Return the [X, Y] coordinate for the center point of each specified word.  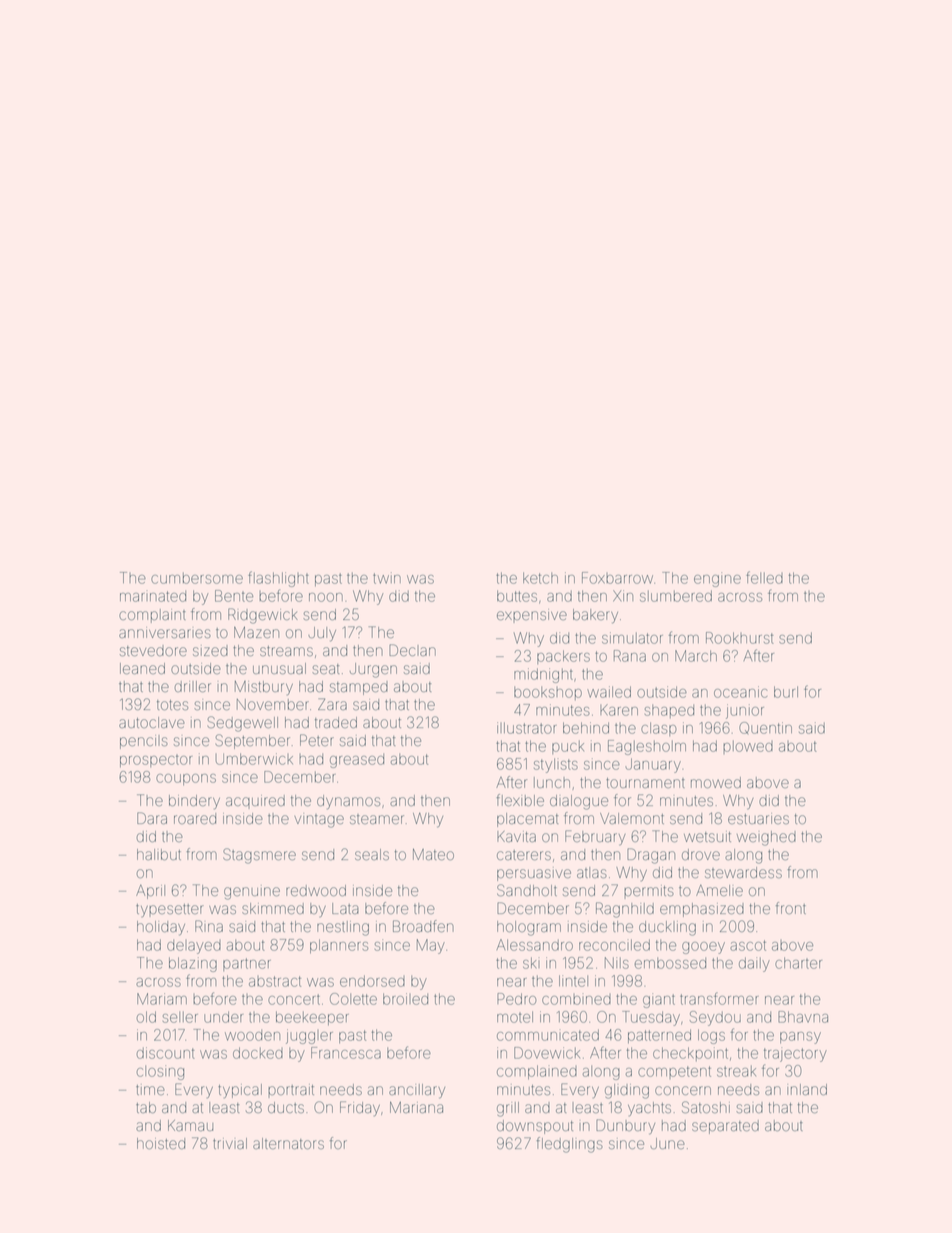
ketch [540, 578]
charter [798, 963]
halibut [159, 854]
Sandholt [527, 890]
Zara [332, 704]
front [791, 908]
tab [146, 1107]
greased [357, 761]
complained [537, 1072]
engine [717, 579]
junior [745, 711]
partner [247, 964]
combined [576, 1000]
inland [807, 1089]
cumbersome [197, 578]
